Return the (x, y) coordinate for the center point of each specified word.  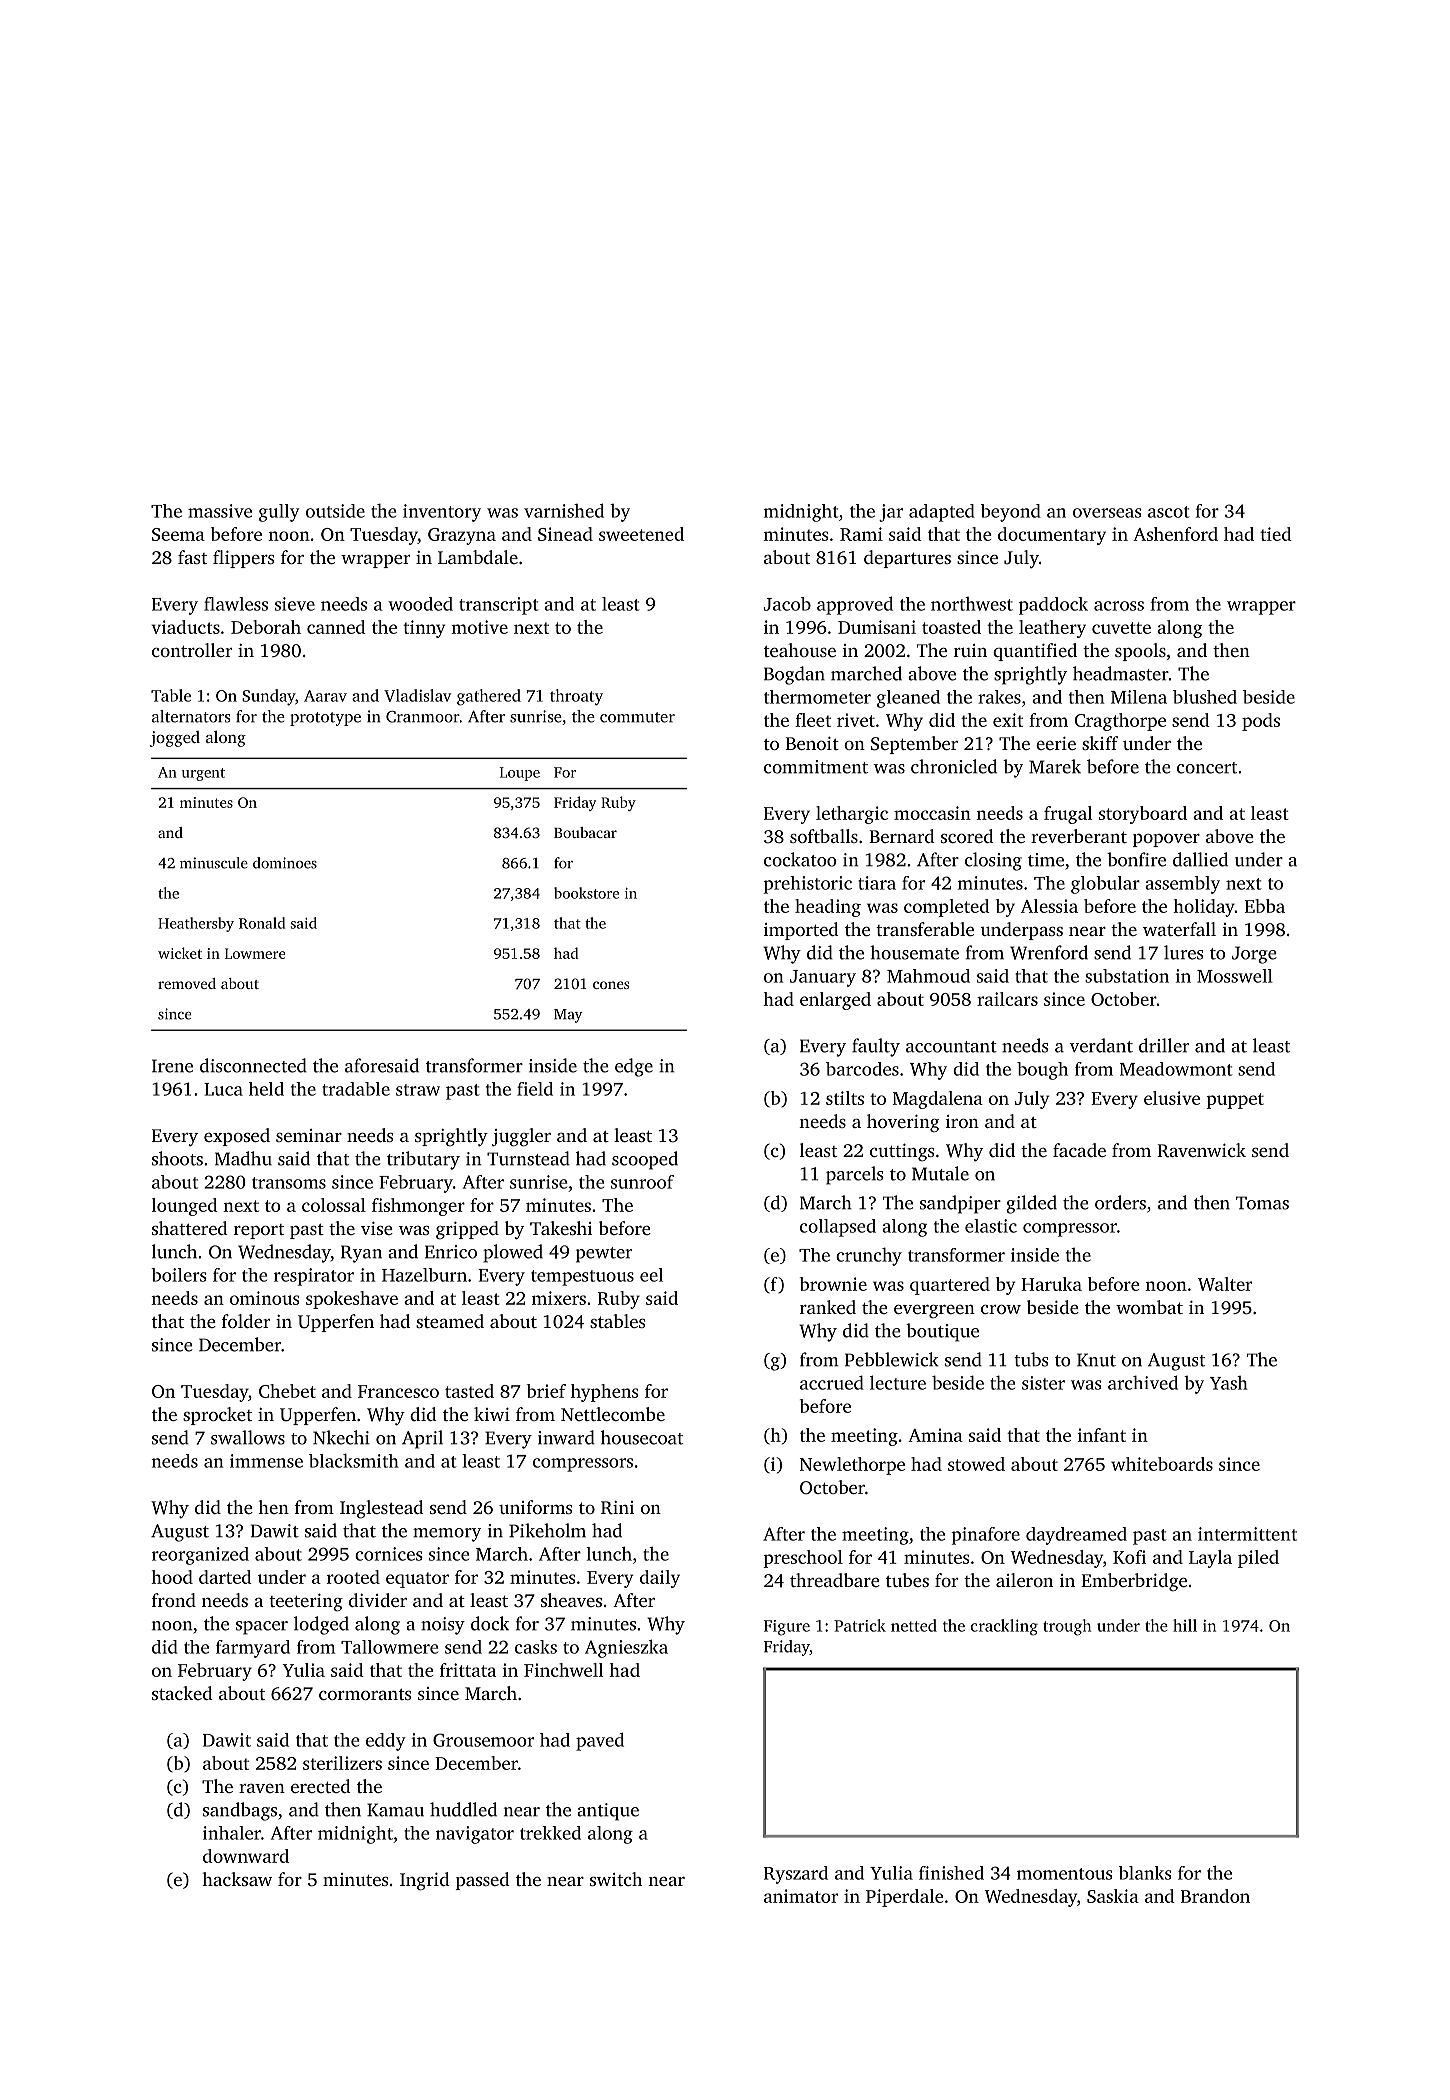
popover (1166, 840)
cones (611, 985)
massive (220, 511)
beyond (1011, 513)
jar (891, 513)
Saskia (1113, 1896)
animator (801, 1896)
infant (1101, 1435)
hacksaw (237, 1879)
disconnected (253, 1065)
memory (447, 1535)
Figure (787, 1628)
